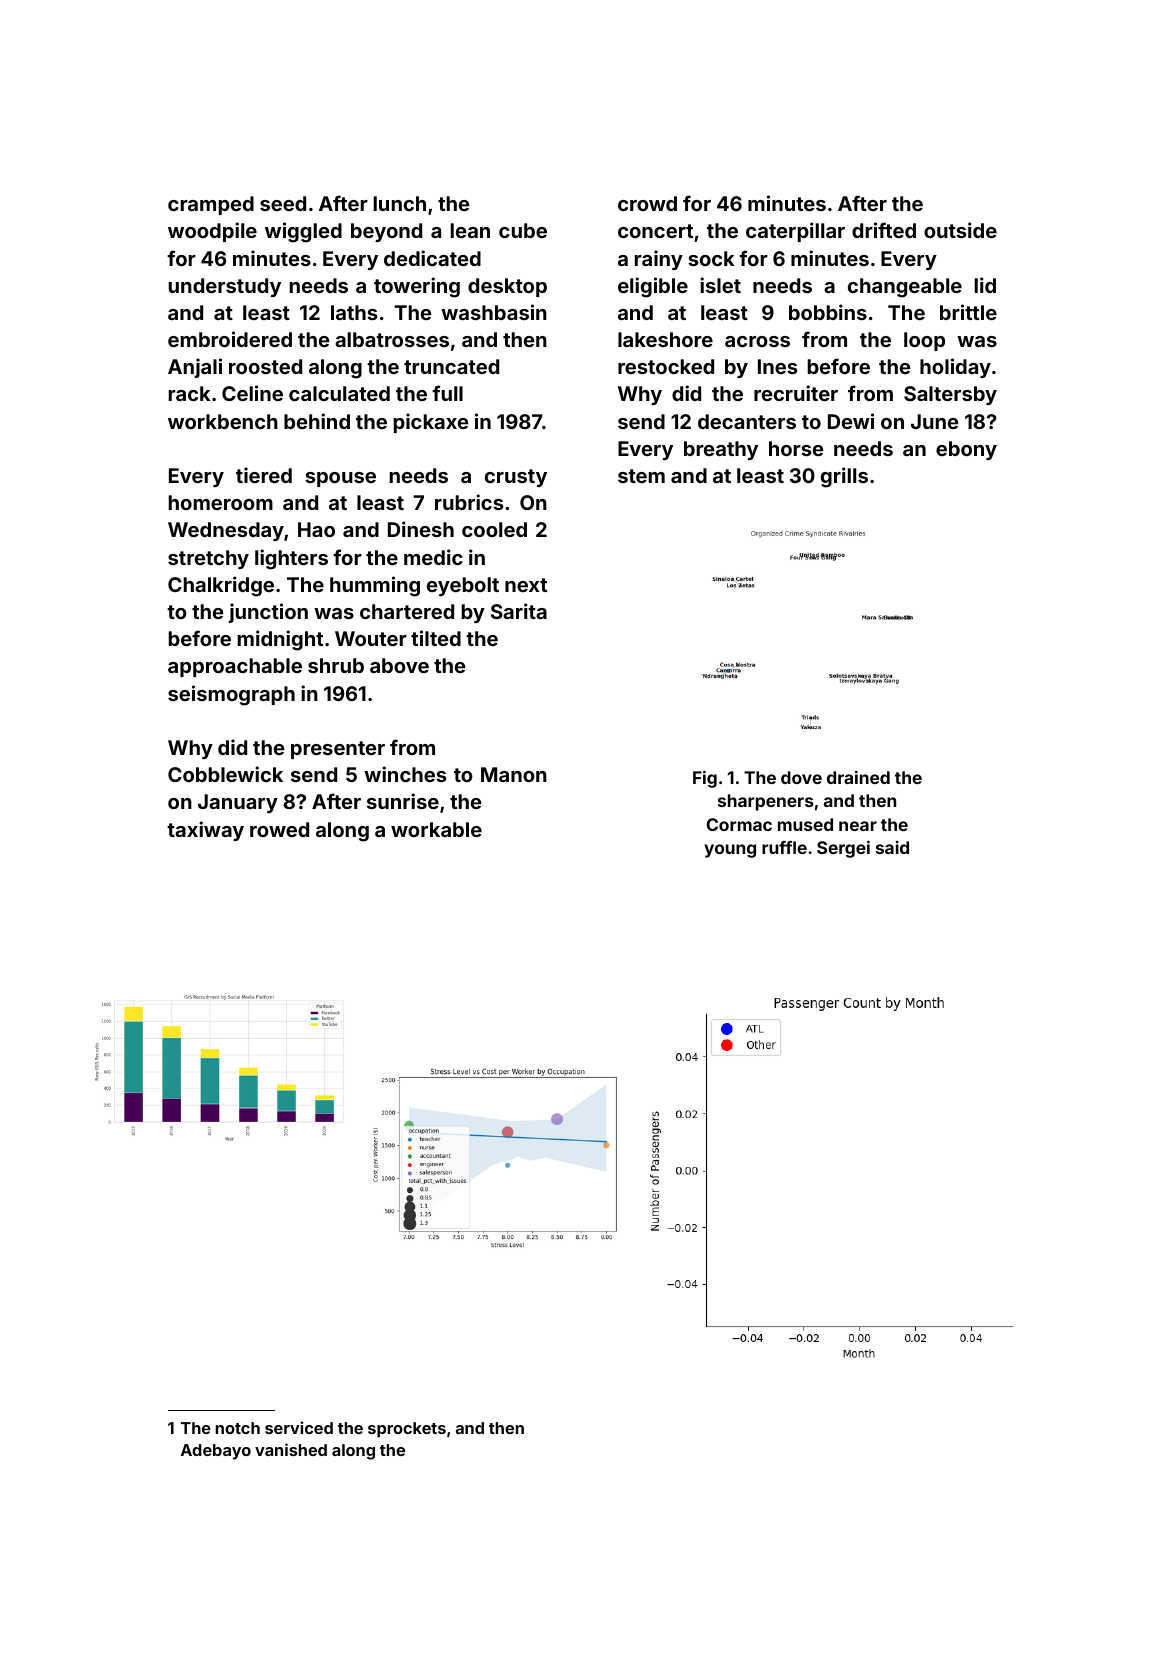 The image size is (1165, 1654). Describe the element at coordinates (400, 203) in the screenshot. I see `lunch` at that location.
